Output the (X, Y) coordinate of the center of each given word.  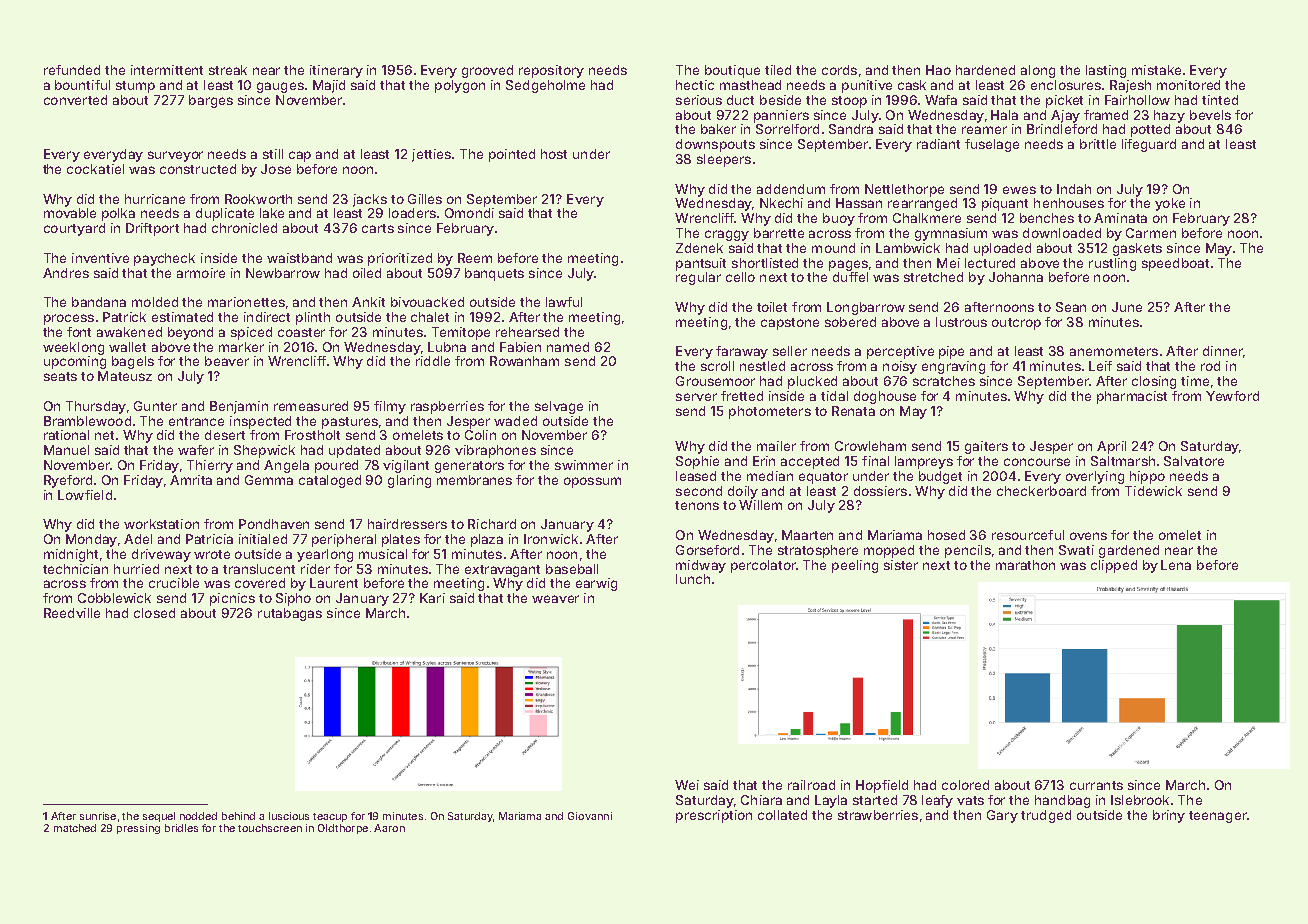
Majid (329, 86)
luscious (289, 816)
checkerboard (1041, 491)
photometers (770, 412)
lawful (564, 302)
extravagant (502, 571)
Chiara (761, 800)
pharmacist (1132, 397)
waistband (299, 258)
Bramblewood (87, 421)
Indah (1074, 189)
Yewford (1232, 396)
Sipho (293, 599)
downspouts (715, 145)
